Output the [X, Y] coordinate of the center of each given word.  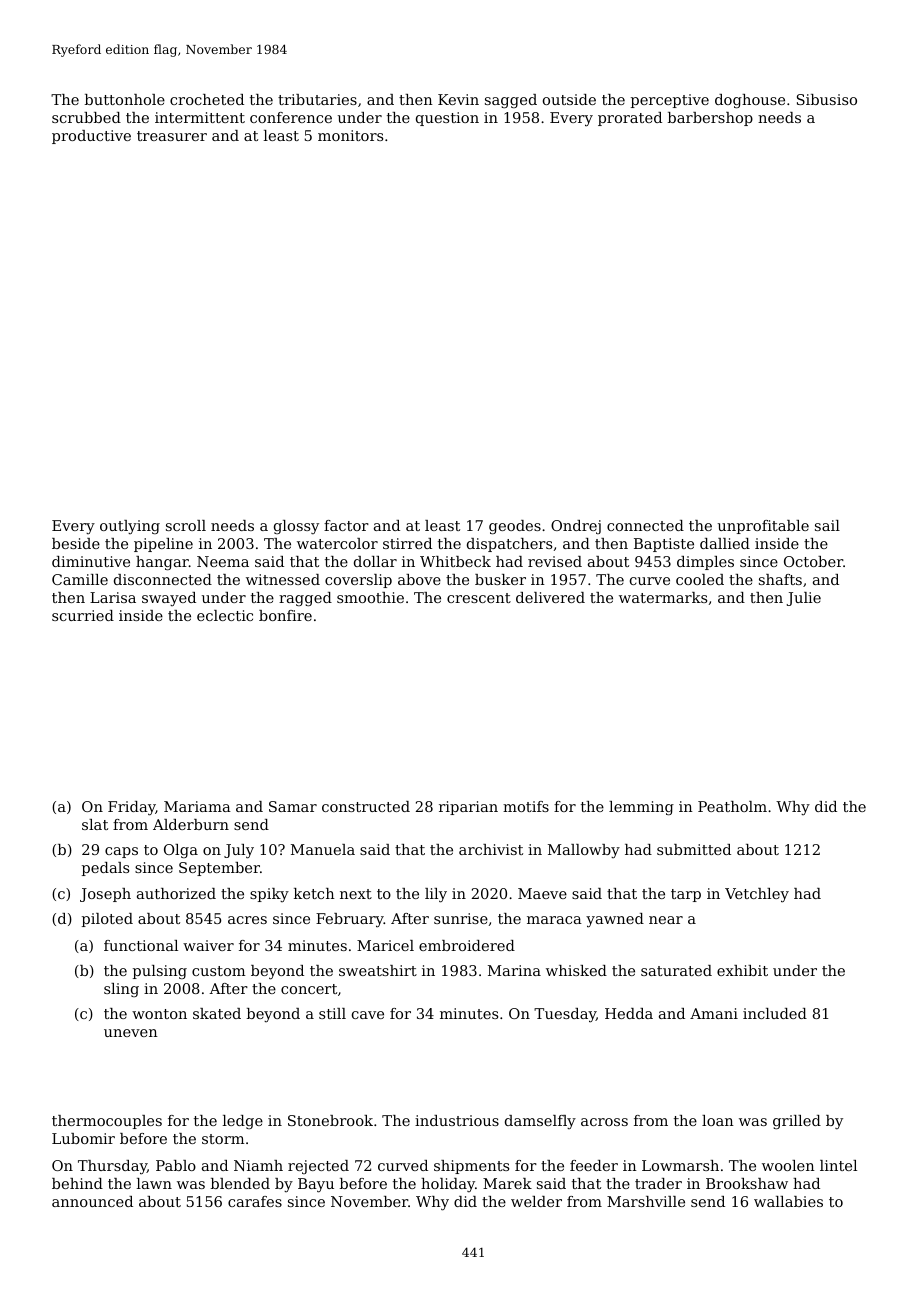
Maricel [385, 945]
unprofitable [763, 527]
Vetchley [757, 895]
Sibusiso [827, 99]
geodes [515, 527]
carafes [255, 1201]
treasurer [172, 136]
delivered [550, 597]
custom [219, 971]
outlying [130, 527]
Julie [803, 599]
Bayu [316, 1185]
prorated [630, 119]
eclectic [225, 615]
